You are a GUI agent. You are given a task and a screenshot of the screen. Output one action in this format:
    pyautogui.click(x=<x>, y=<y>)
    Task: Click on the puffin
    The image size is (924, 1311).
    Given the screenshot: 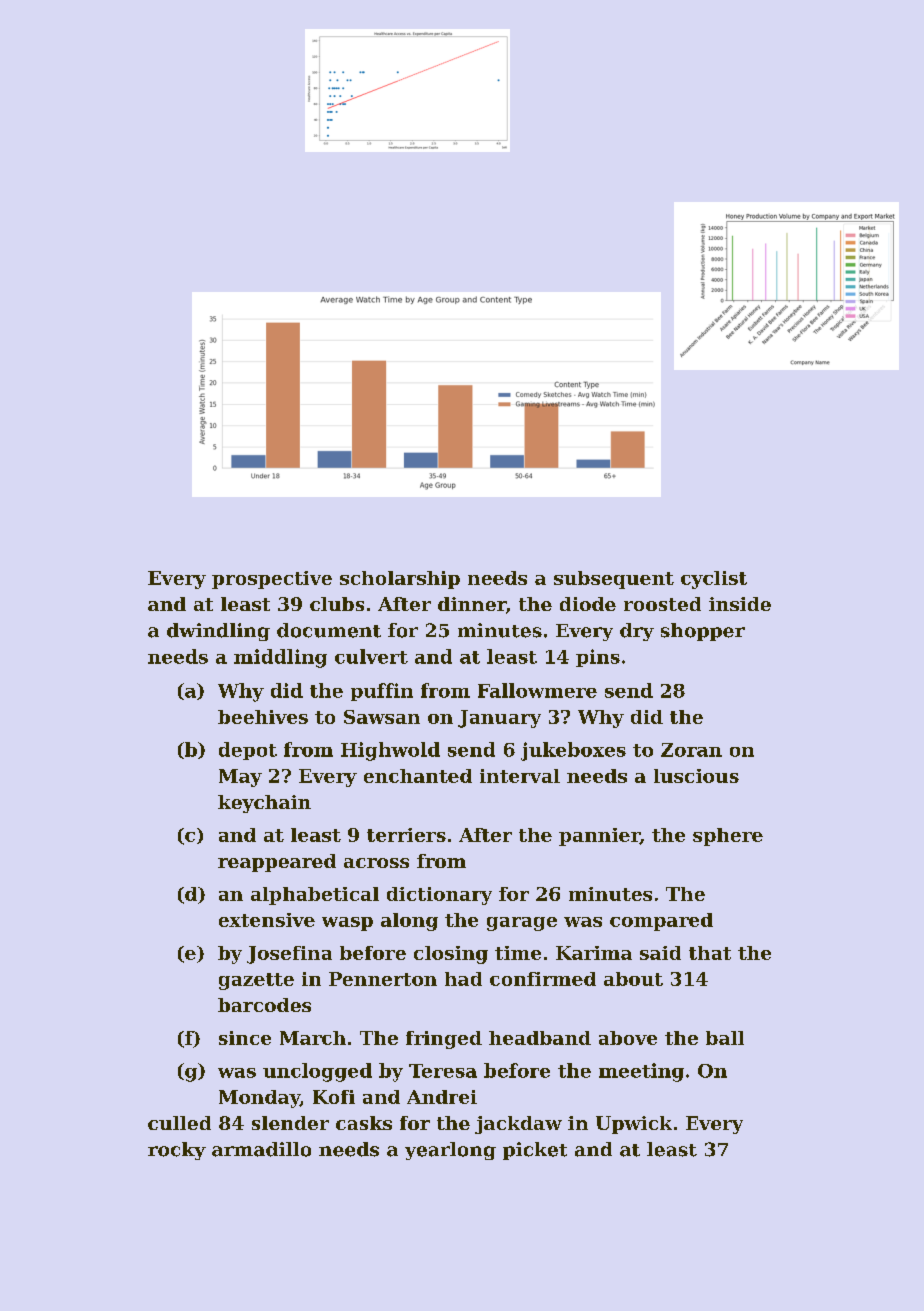 What is the action you would take?
    pyautogui.click(x=382, y=692)
